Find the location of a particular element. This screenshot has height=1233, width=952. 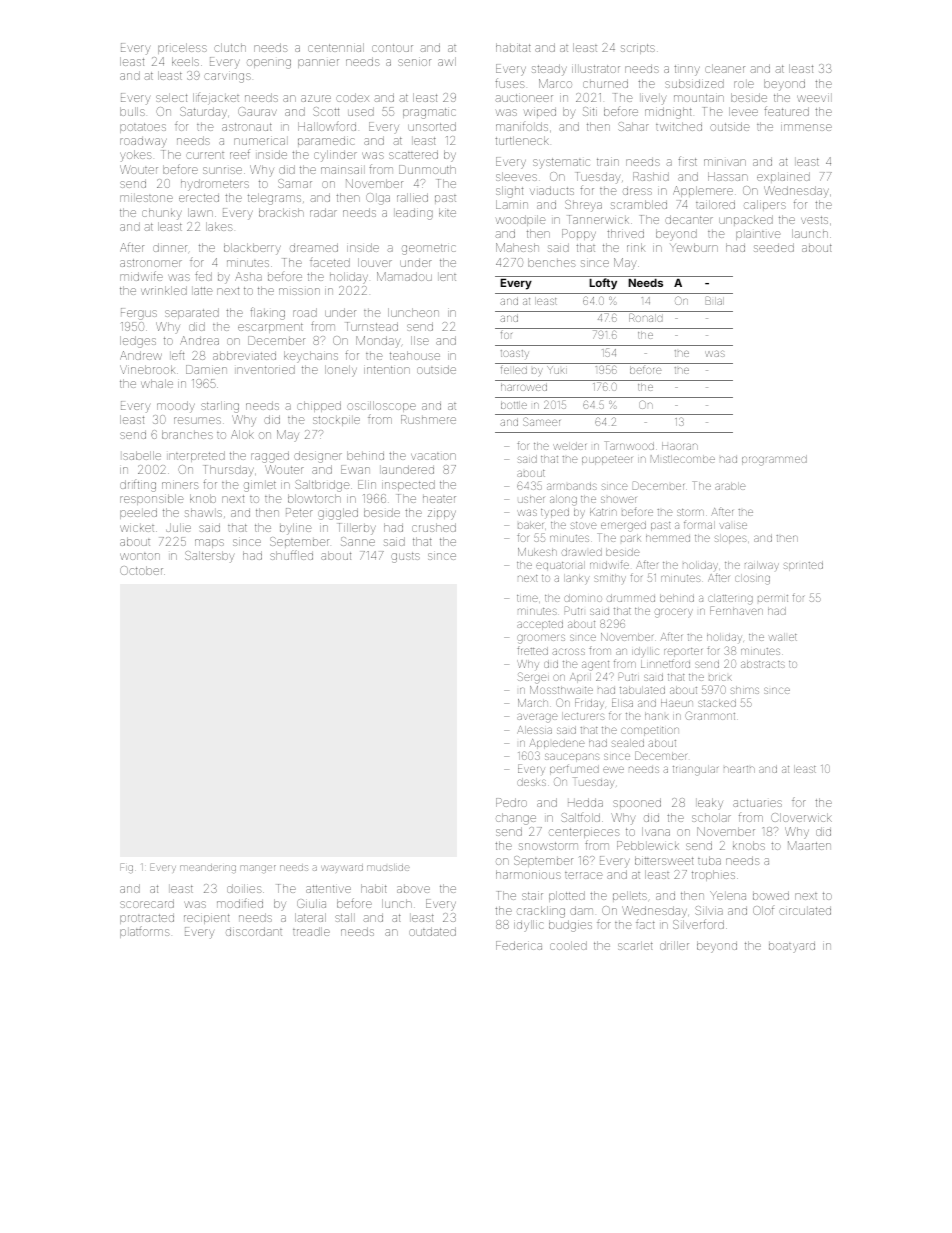

starling is located at coordinates (220, 407).
